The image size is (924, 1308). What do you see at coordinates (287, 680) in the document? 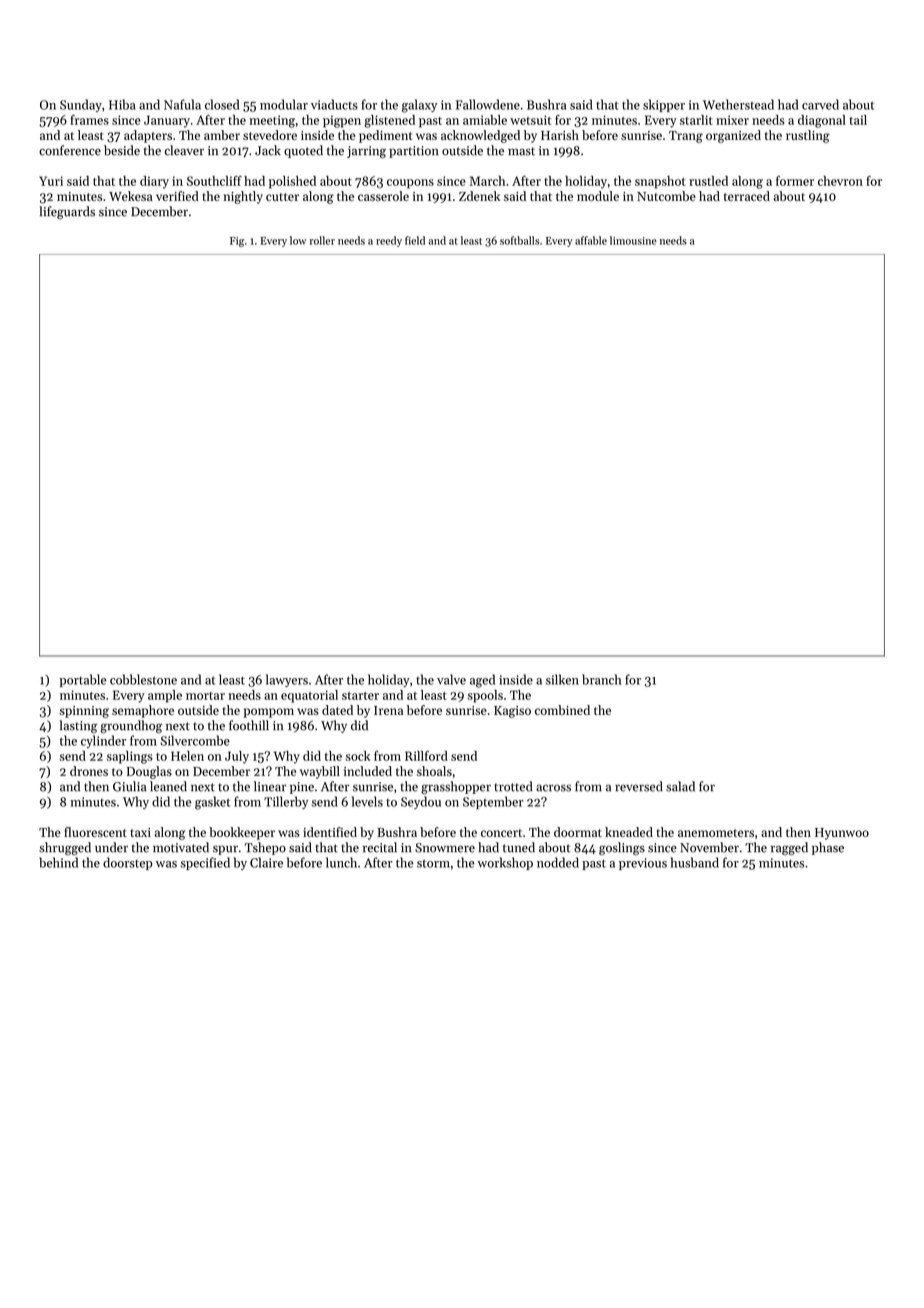
I see `lawyers` at bounding box center [287, 680].
